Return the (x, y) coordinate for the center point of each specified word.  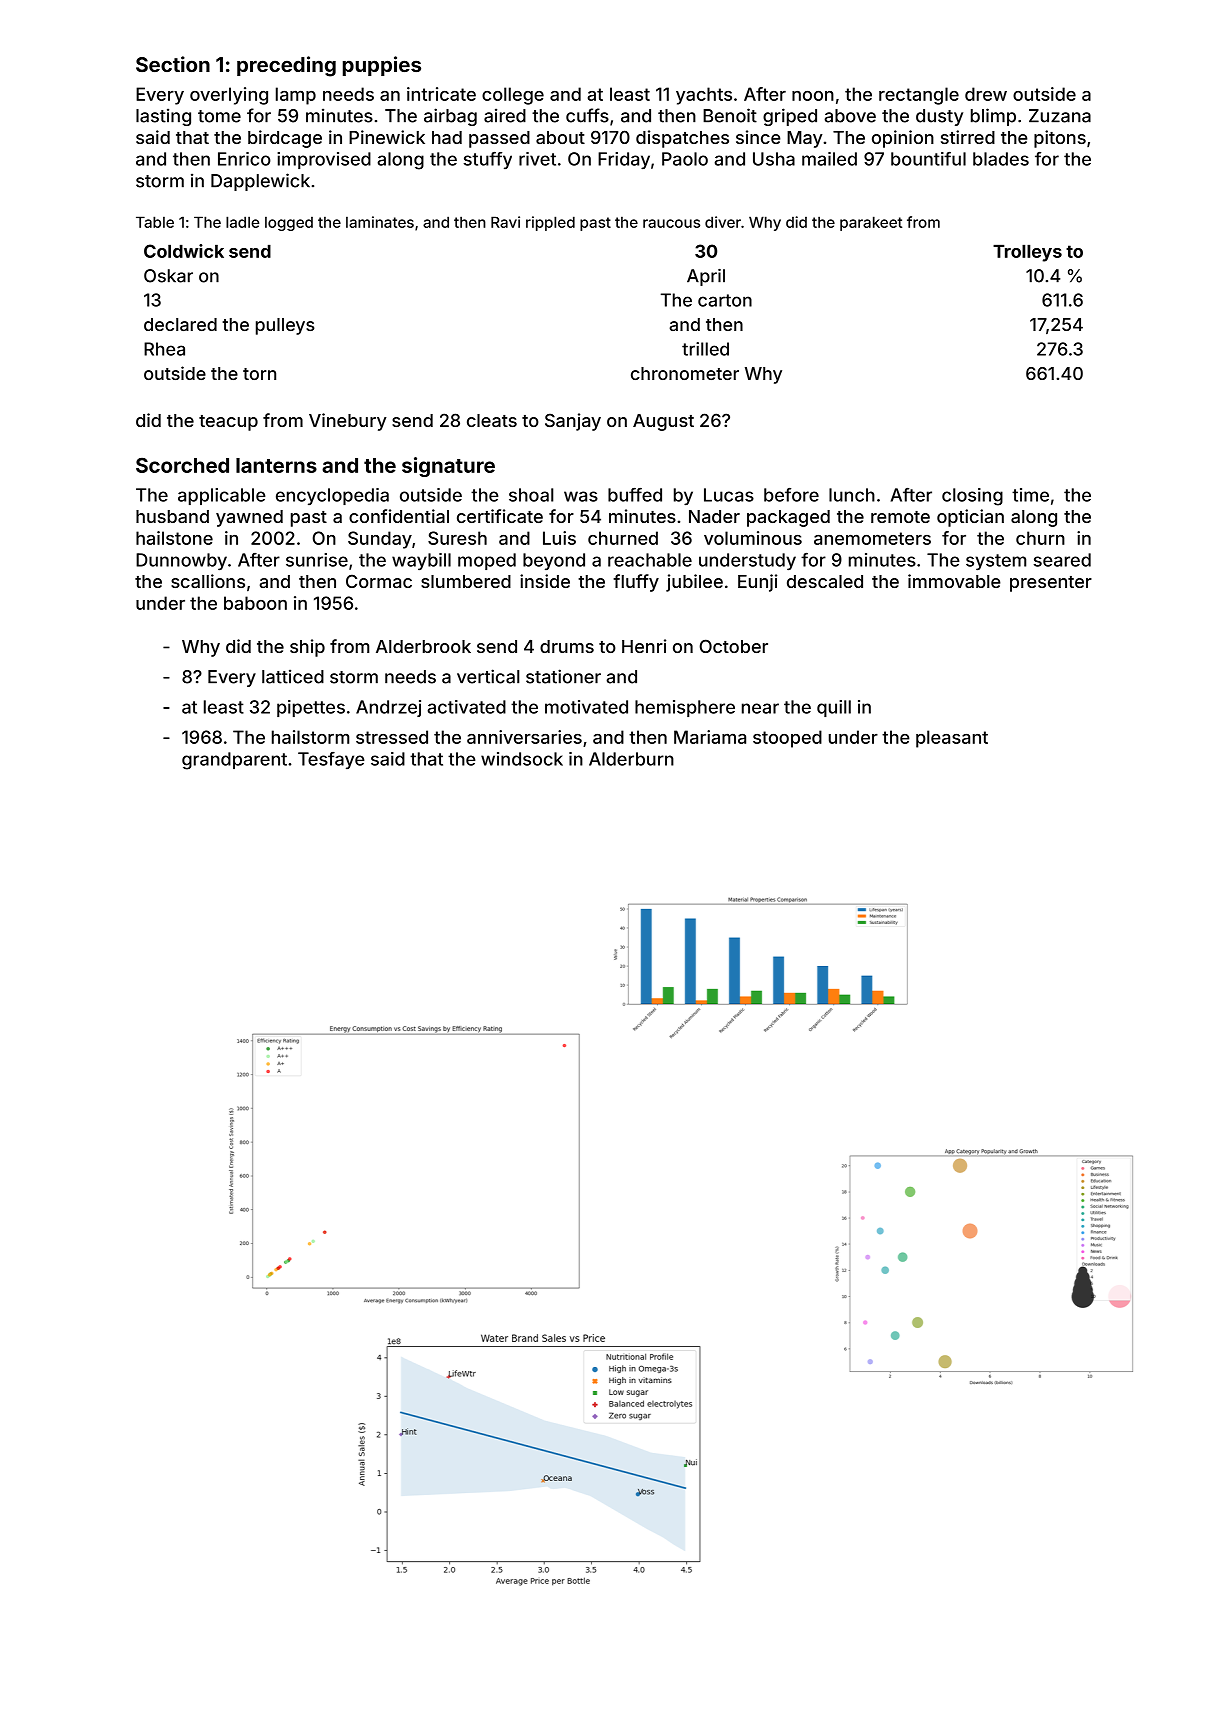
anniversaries (524, 737)
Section (173, 64)
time (1030, 495)
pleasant (952, 739)
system (996, 562)
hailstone (174, 538)
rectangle (919, 96)
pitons (1060, 139)
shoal (531, 495)
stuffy (488, 160)
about (560, 137)
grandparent (234, 761)
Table (155, 222)
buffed (635, 495)
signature (448, 467)
